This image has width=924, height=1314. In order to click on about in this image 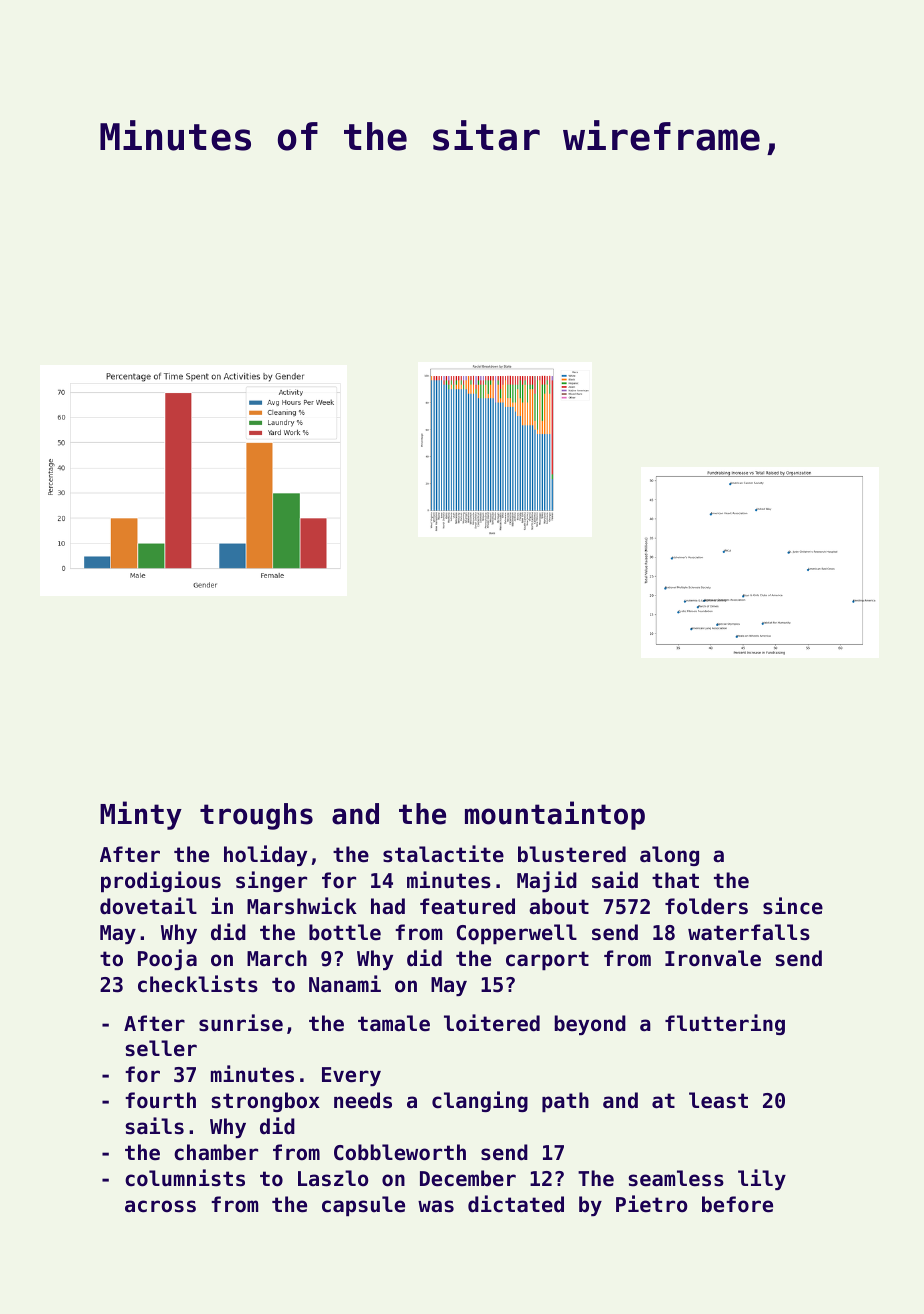, I will do `click(559, 906)`.
